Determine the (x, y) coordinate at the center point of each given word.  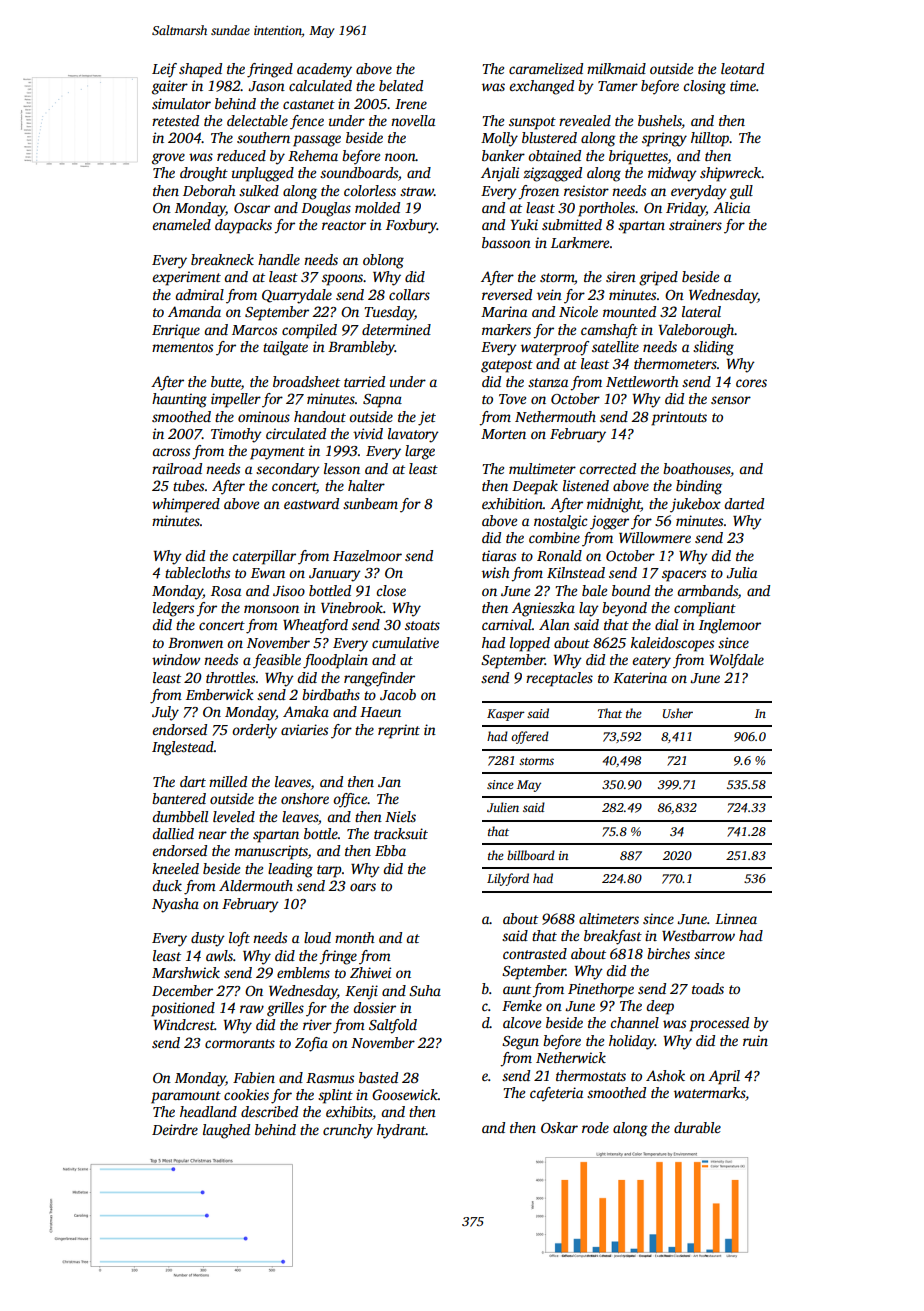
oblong (383, 261)
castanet (309, 104)
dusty (208, 939)
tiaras (499, 555)
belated (401, 85)
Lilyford (508, 879)
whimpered (186, 505)
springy (664, 139)
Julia (741, 572)
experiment (186, 278)
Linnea (736, 918)
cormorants (240, 1043)
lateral (701, 311)
